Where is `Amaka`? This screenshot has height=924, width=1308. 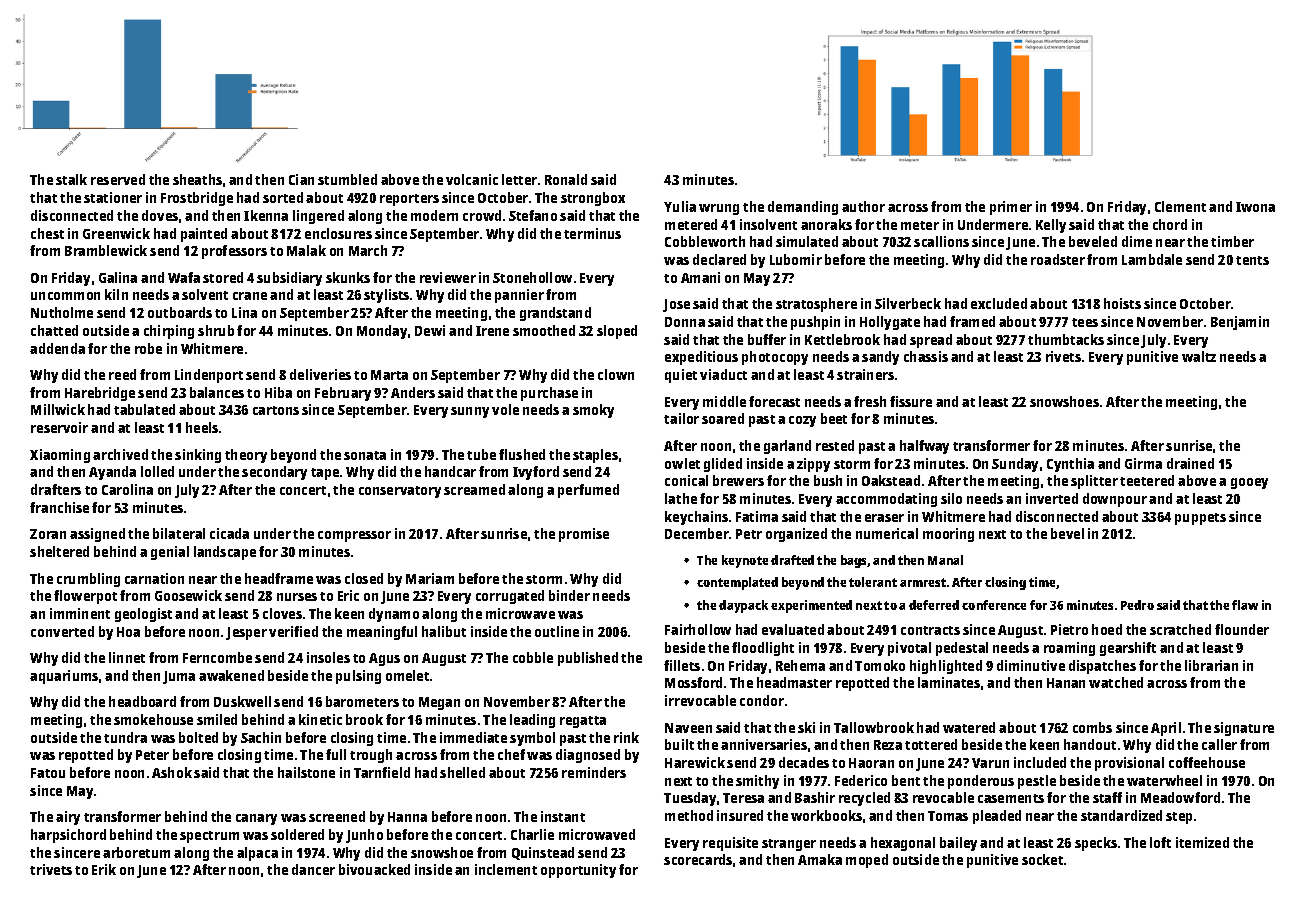 Amaka is located at coordinates (820, 859).
